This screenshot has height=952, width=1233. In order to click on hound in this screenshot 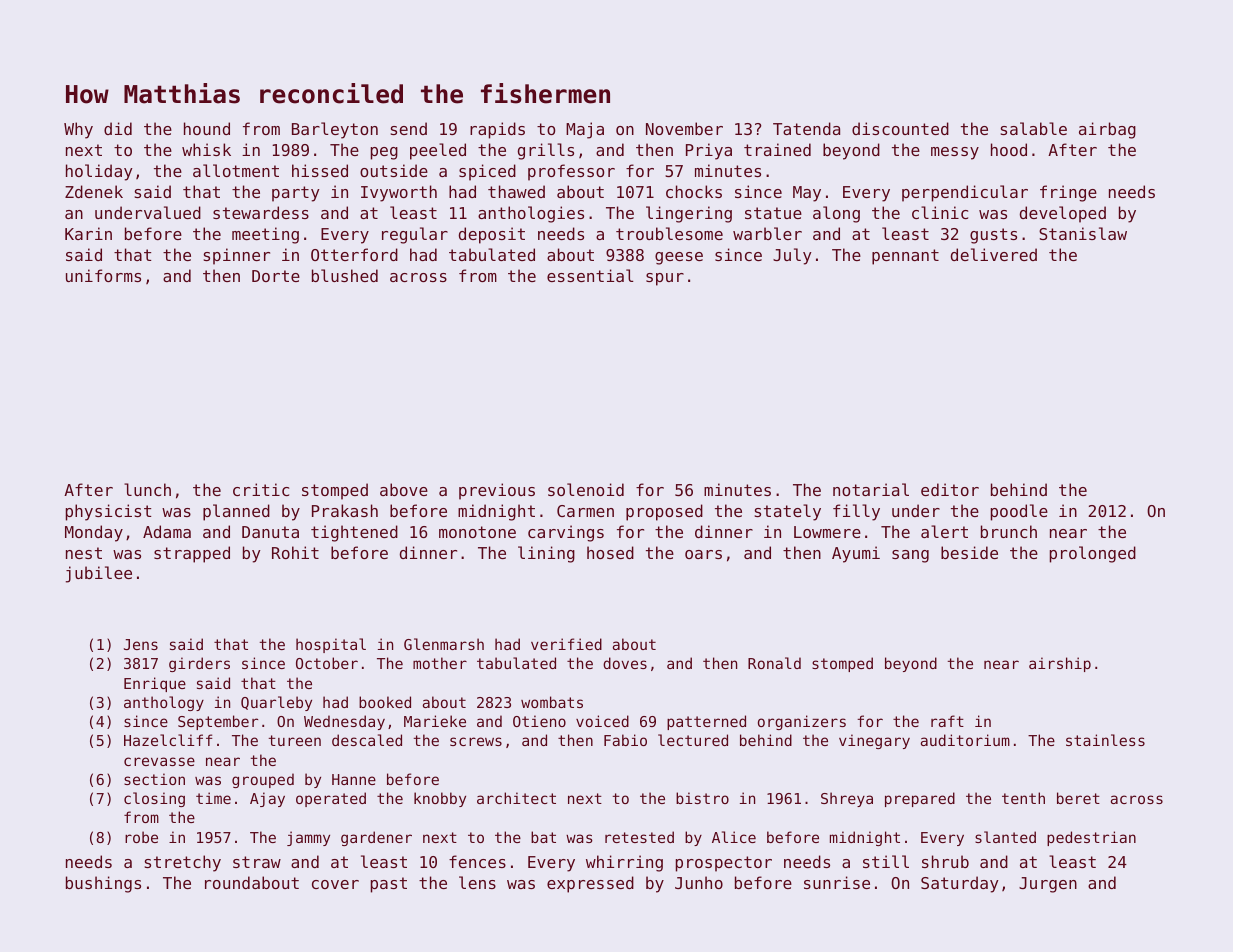, I will do `click(207, 128)`.
